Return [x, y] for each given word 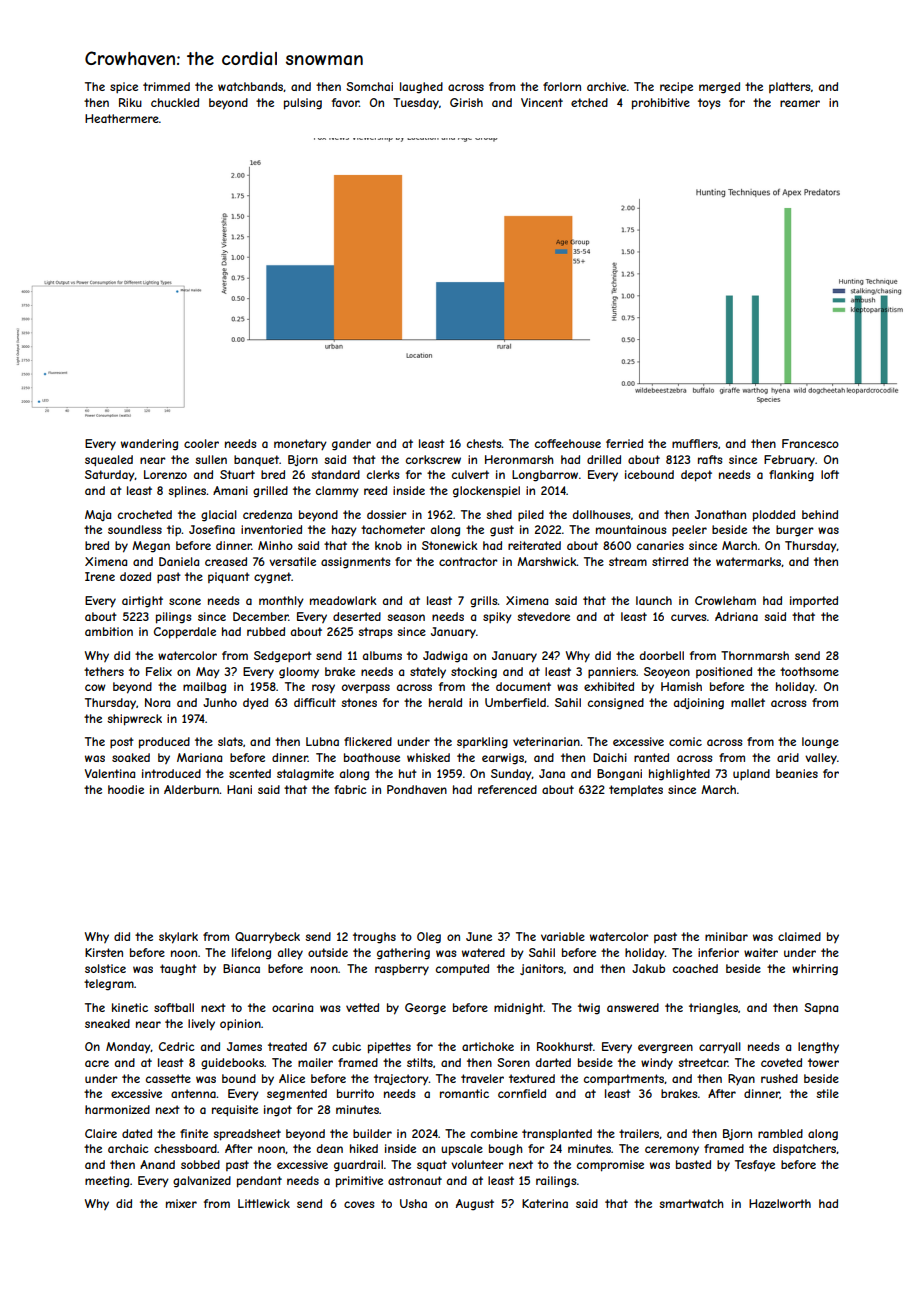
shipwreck [134, 720]
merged [719, 88]
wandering [149, 445]
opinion [240, 1025]
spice [124, 88]
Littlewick [264, 1203]
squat [432, 1165]
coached [695, 968]
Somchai [369, 86]
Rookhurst [565, 1046]
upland [751, 775]
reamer [800, 103]
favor [345, 102]
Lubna [322, 741]
